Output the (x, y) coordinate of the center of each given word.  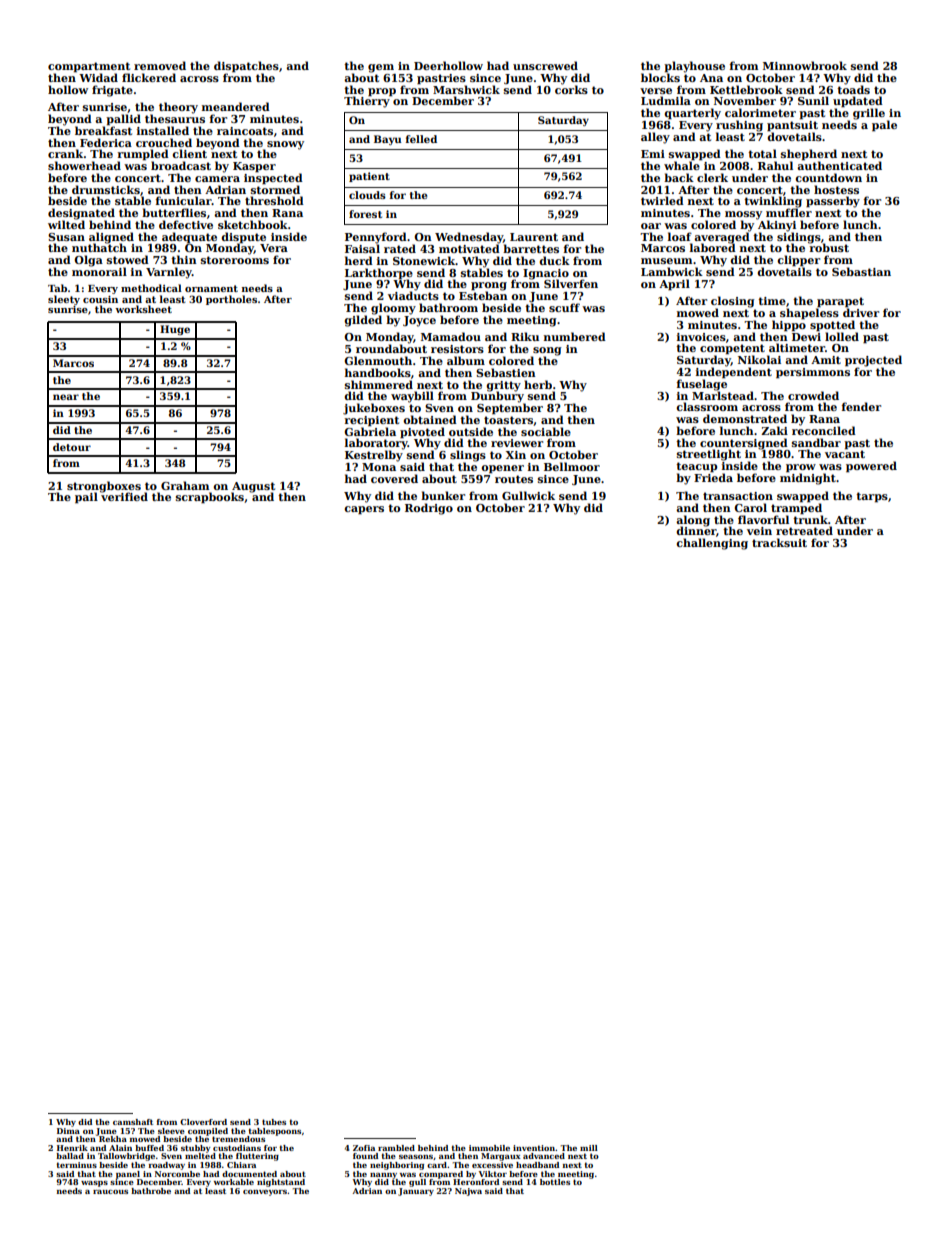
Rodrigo (429, 509)
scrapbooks (210, 498)
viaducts (413, 295)
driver (861, 312)
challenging (712, 544)
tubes (274, 1122)
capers (364, 510)
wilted (66, 224)
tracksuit (779, 542)
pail (86, 498)
